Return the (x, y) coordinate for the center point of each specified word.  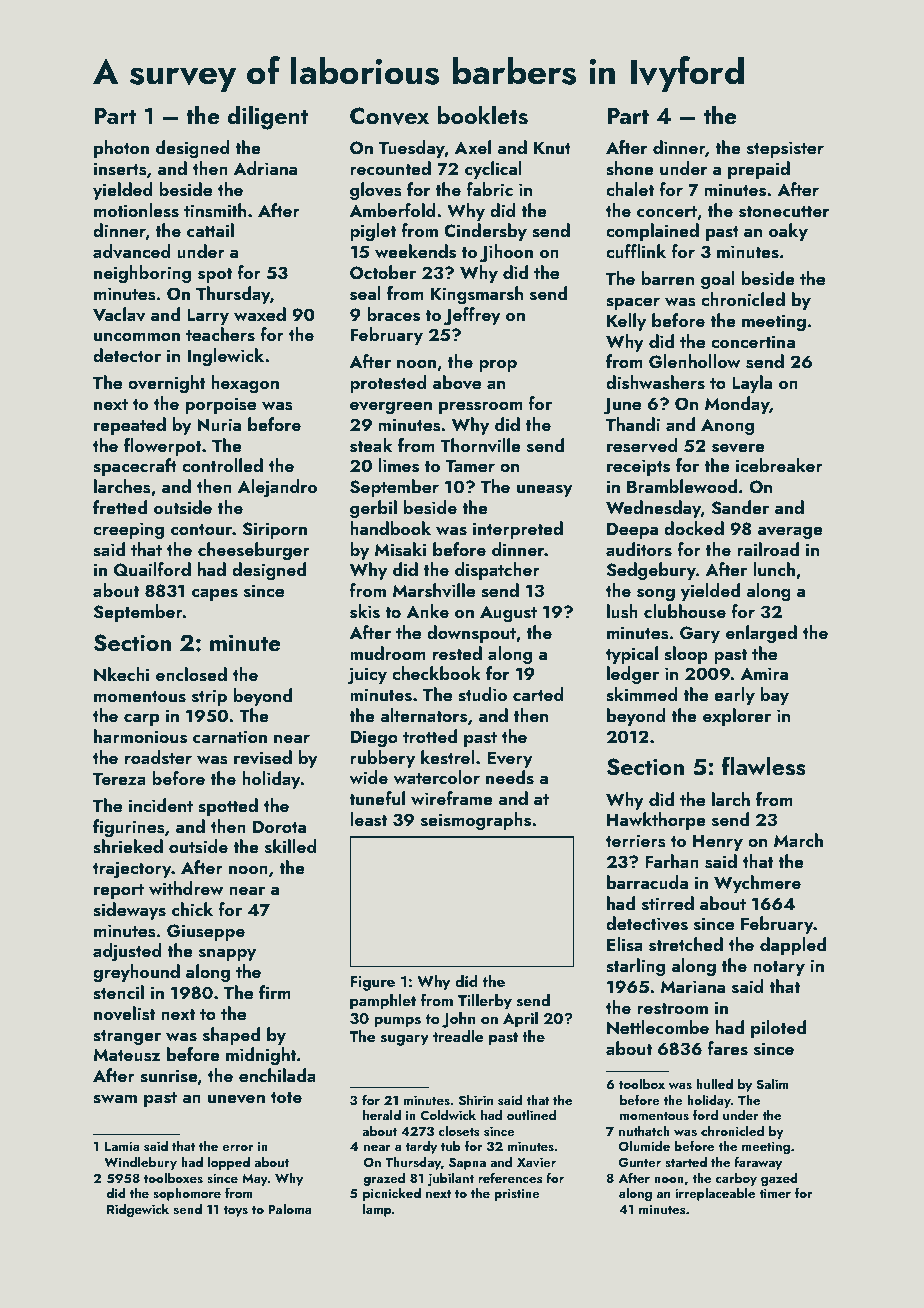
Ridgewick (138, 1210)
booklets (482, 115)
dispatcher (497, 571)
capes (215, 594)
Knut (552, 148)
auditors (639, 549)
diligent (267, 118)
